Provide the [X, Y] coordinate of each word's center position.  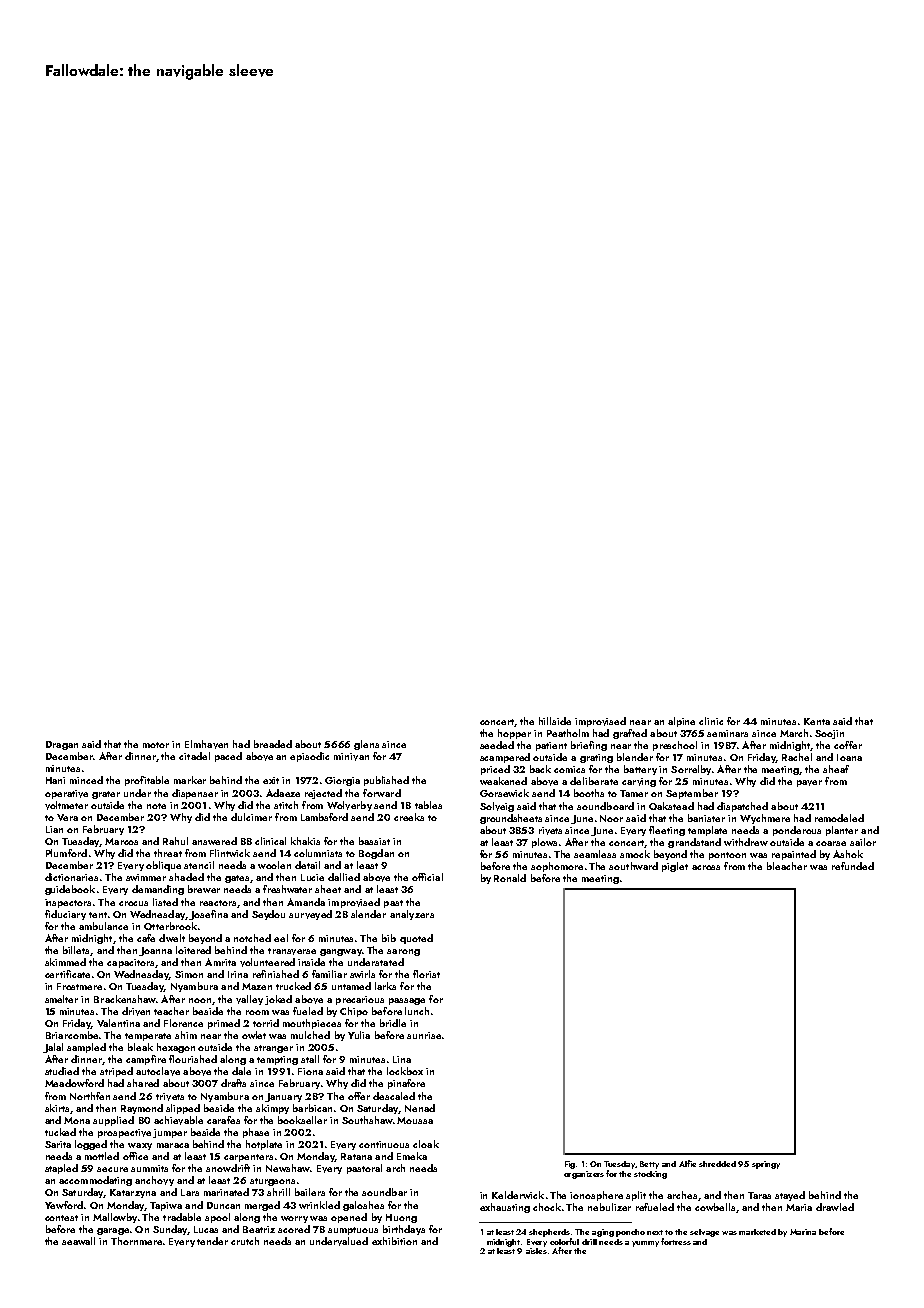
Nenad [420, 1108]
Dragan [62, 745]
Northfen [90, 1096]
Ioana [849, 757]
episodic [309, 757]
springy [766, 1165]
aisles [536, 1251]
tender [212, 1241]
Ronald [510, 878]
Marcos [121, 841]
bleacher [787, 866]
